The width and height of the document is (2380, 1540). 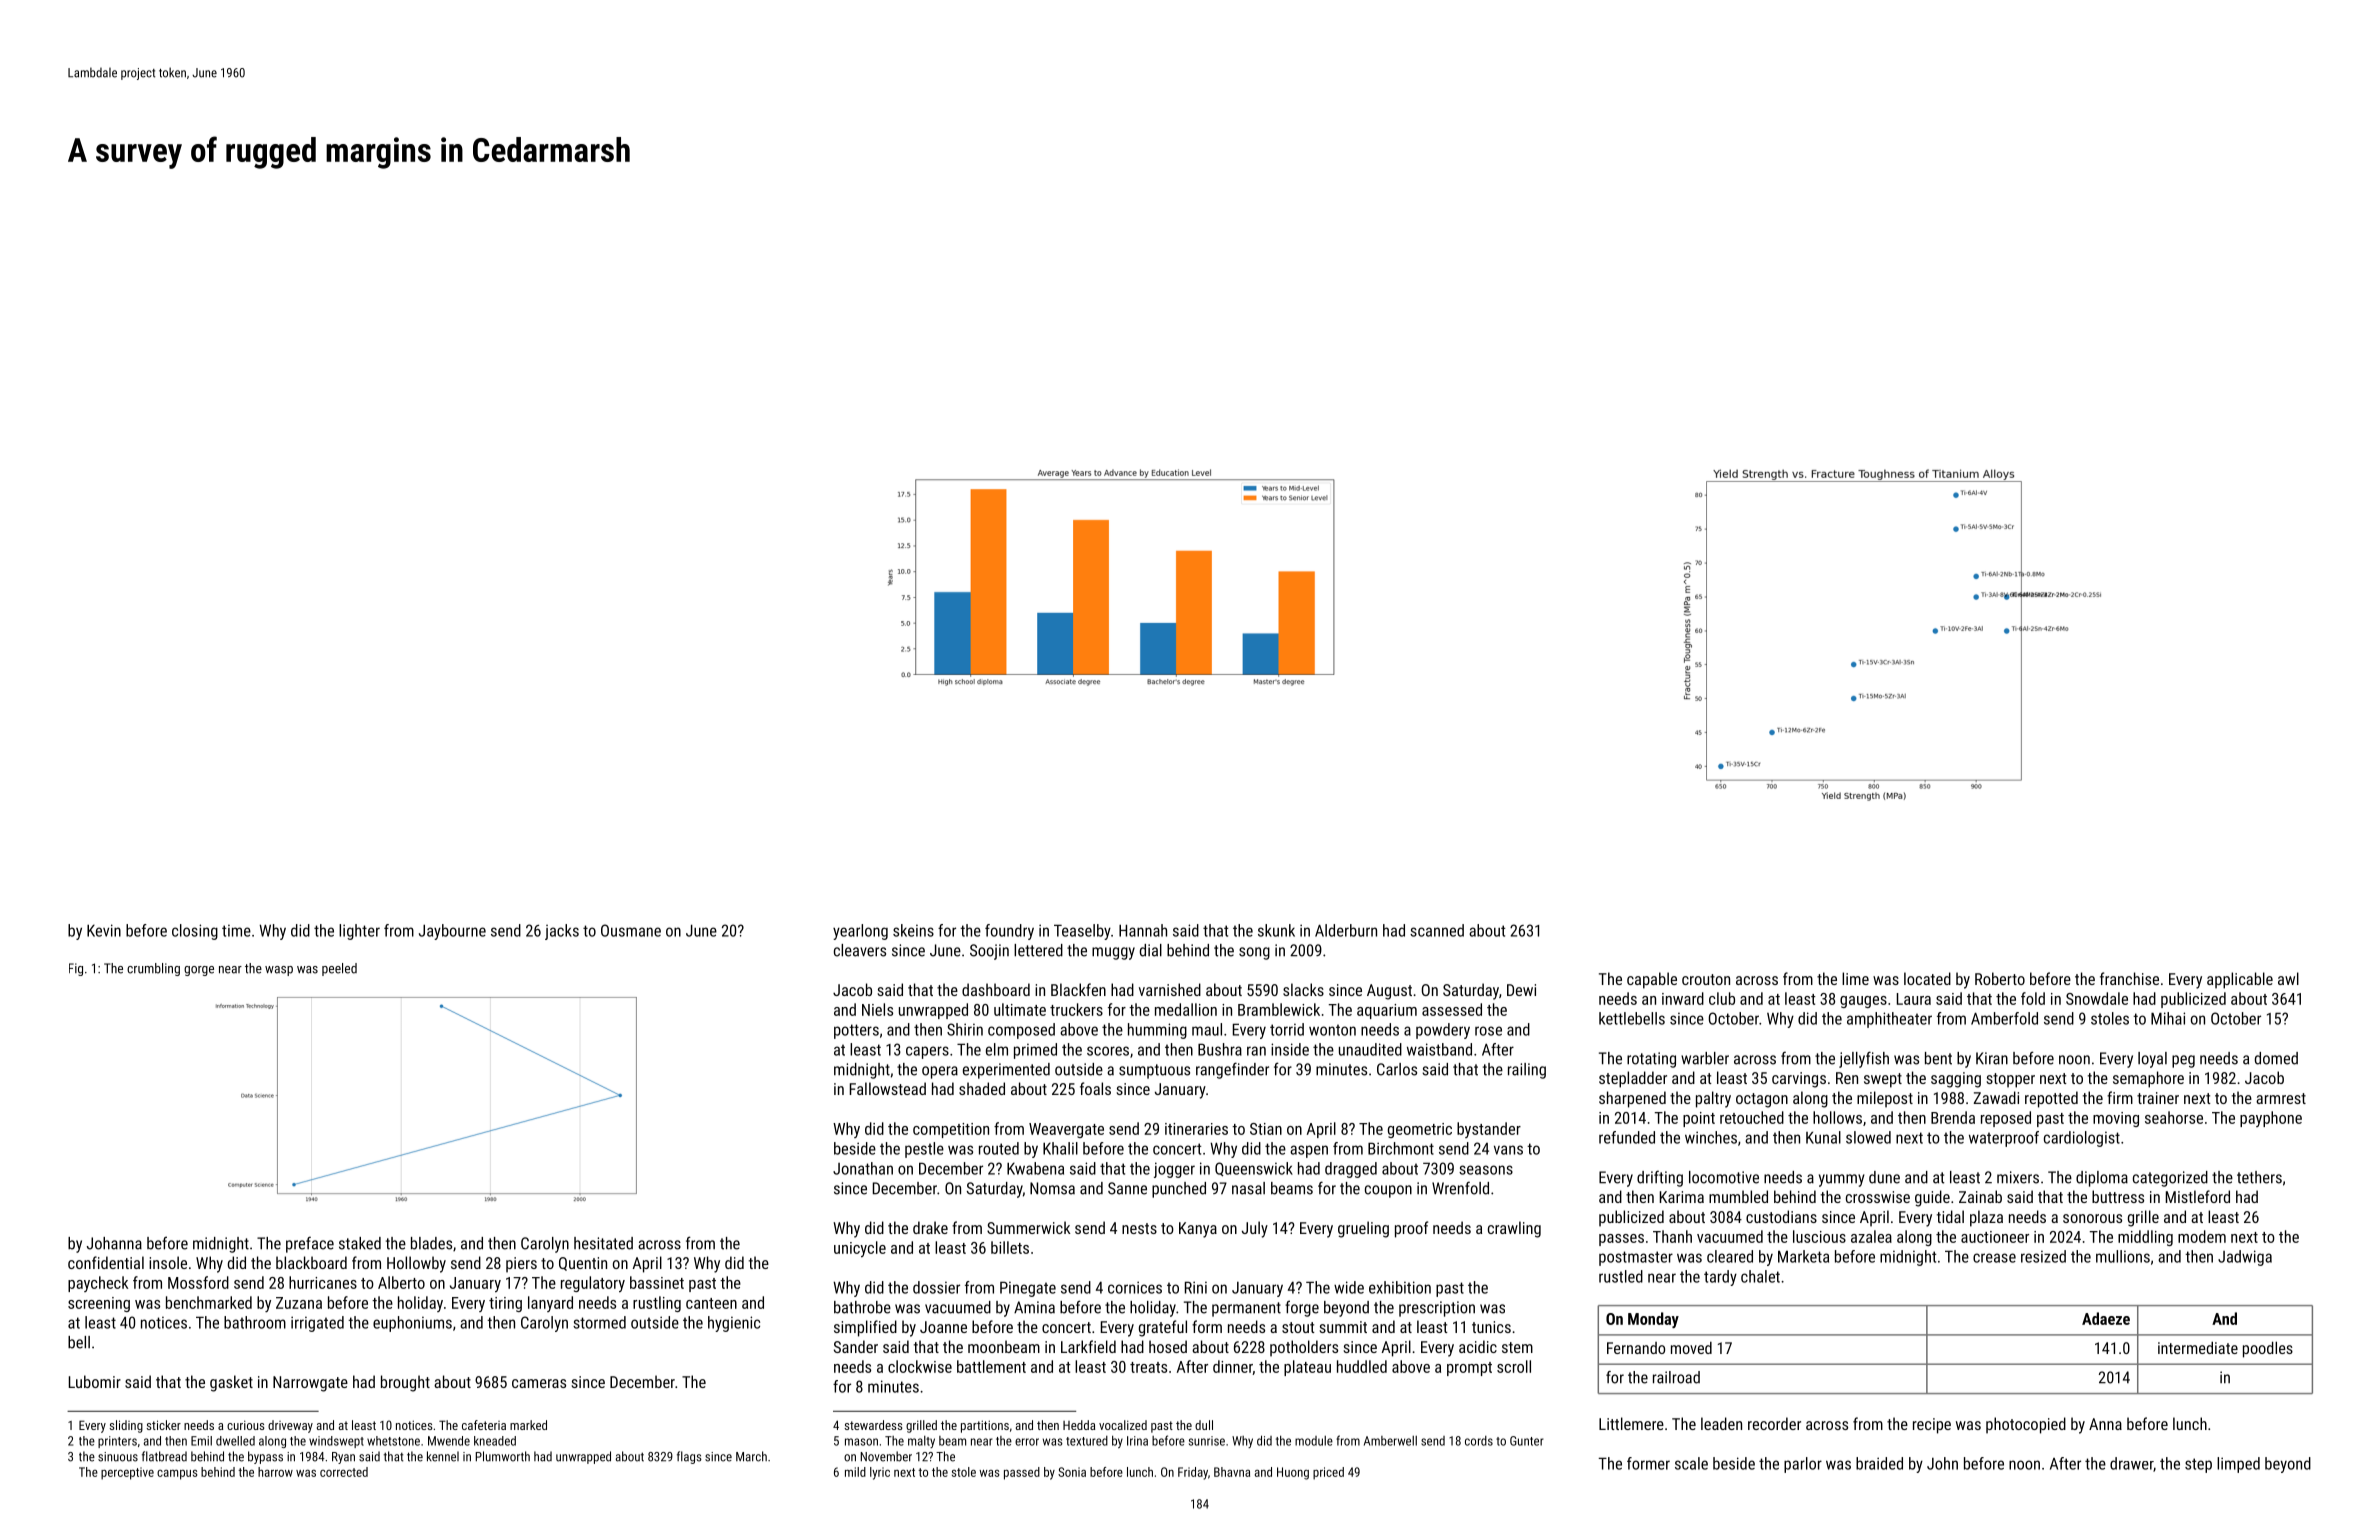 What do you see at coordinates (863, 1168) in the document?
I see `Jonathan` at bounding box center [863, 1168].
